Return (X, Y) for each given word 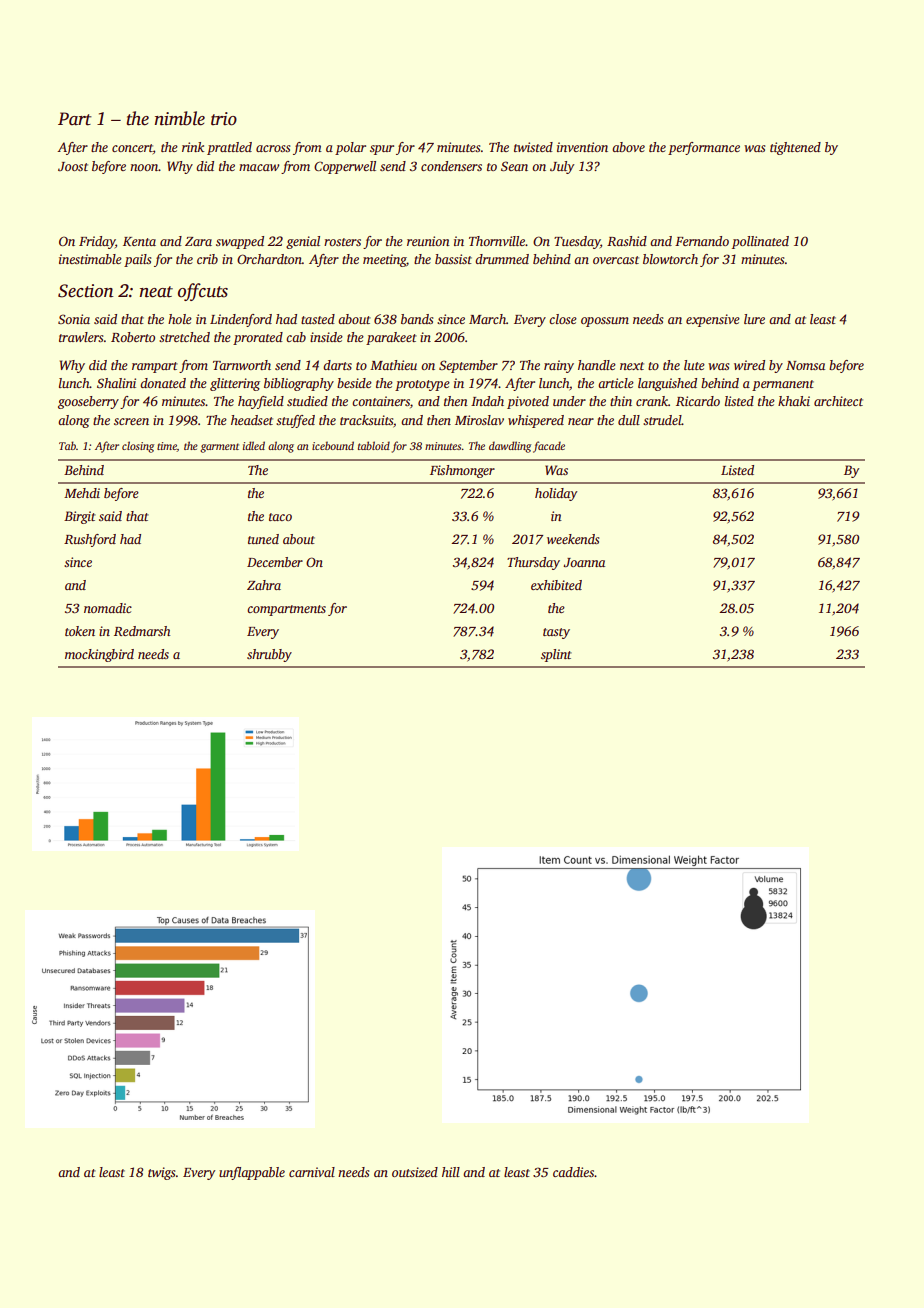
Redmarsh (142, 631)
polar (350, 148)
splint (556, 655)
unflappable (252, 1173)
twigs (161, 1173)
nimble (180, 118)
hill (451, 1172)
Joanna (584, 562)
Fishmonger (462, 471)
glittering (235, 384)
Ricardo (698, 401)
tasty (556, 633)
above (628, 147)
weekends (573, 539)
